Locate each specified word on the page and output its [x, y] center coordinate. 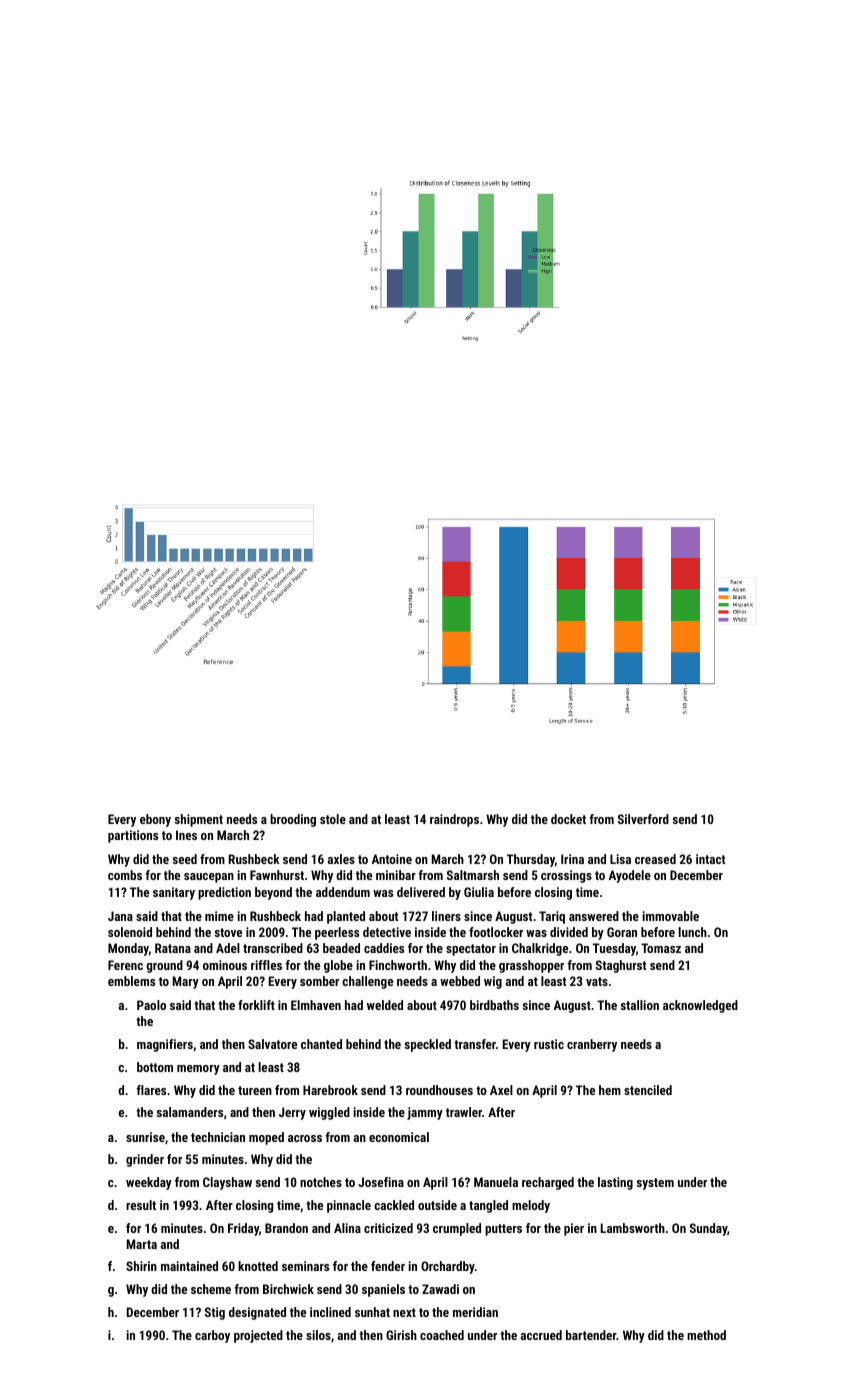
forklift [256, 1005]
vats [597, 981]
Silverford [643, 819]
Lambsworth [633, 1228]
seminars [305, 1266]
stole [333, 819]
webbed [460, 981]
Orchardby [448, 1267]
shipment [199, 820]
